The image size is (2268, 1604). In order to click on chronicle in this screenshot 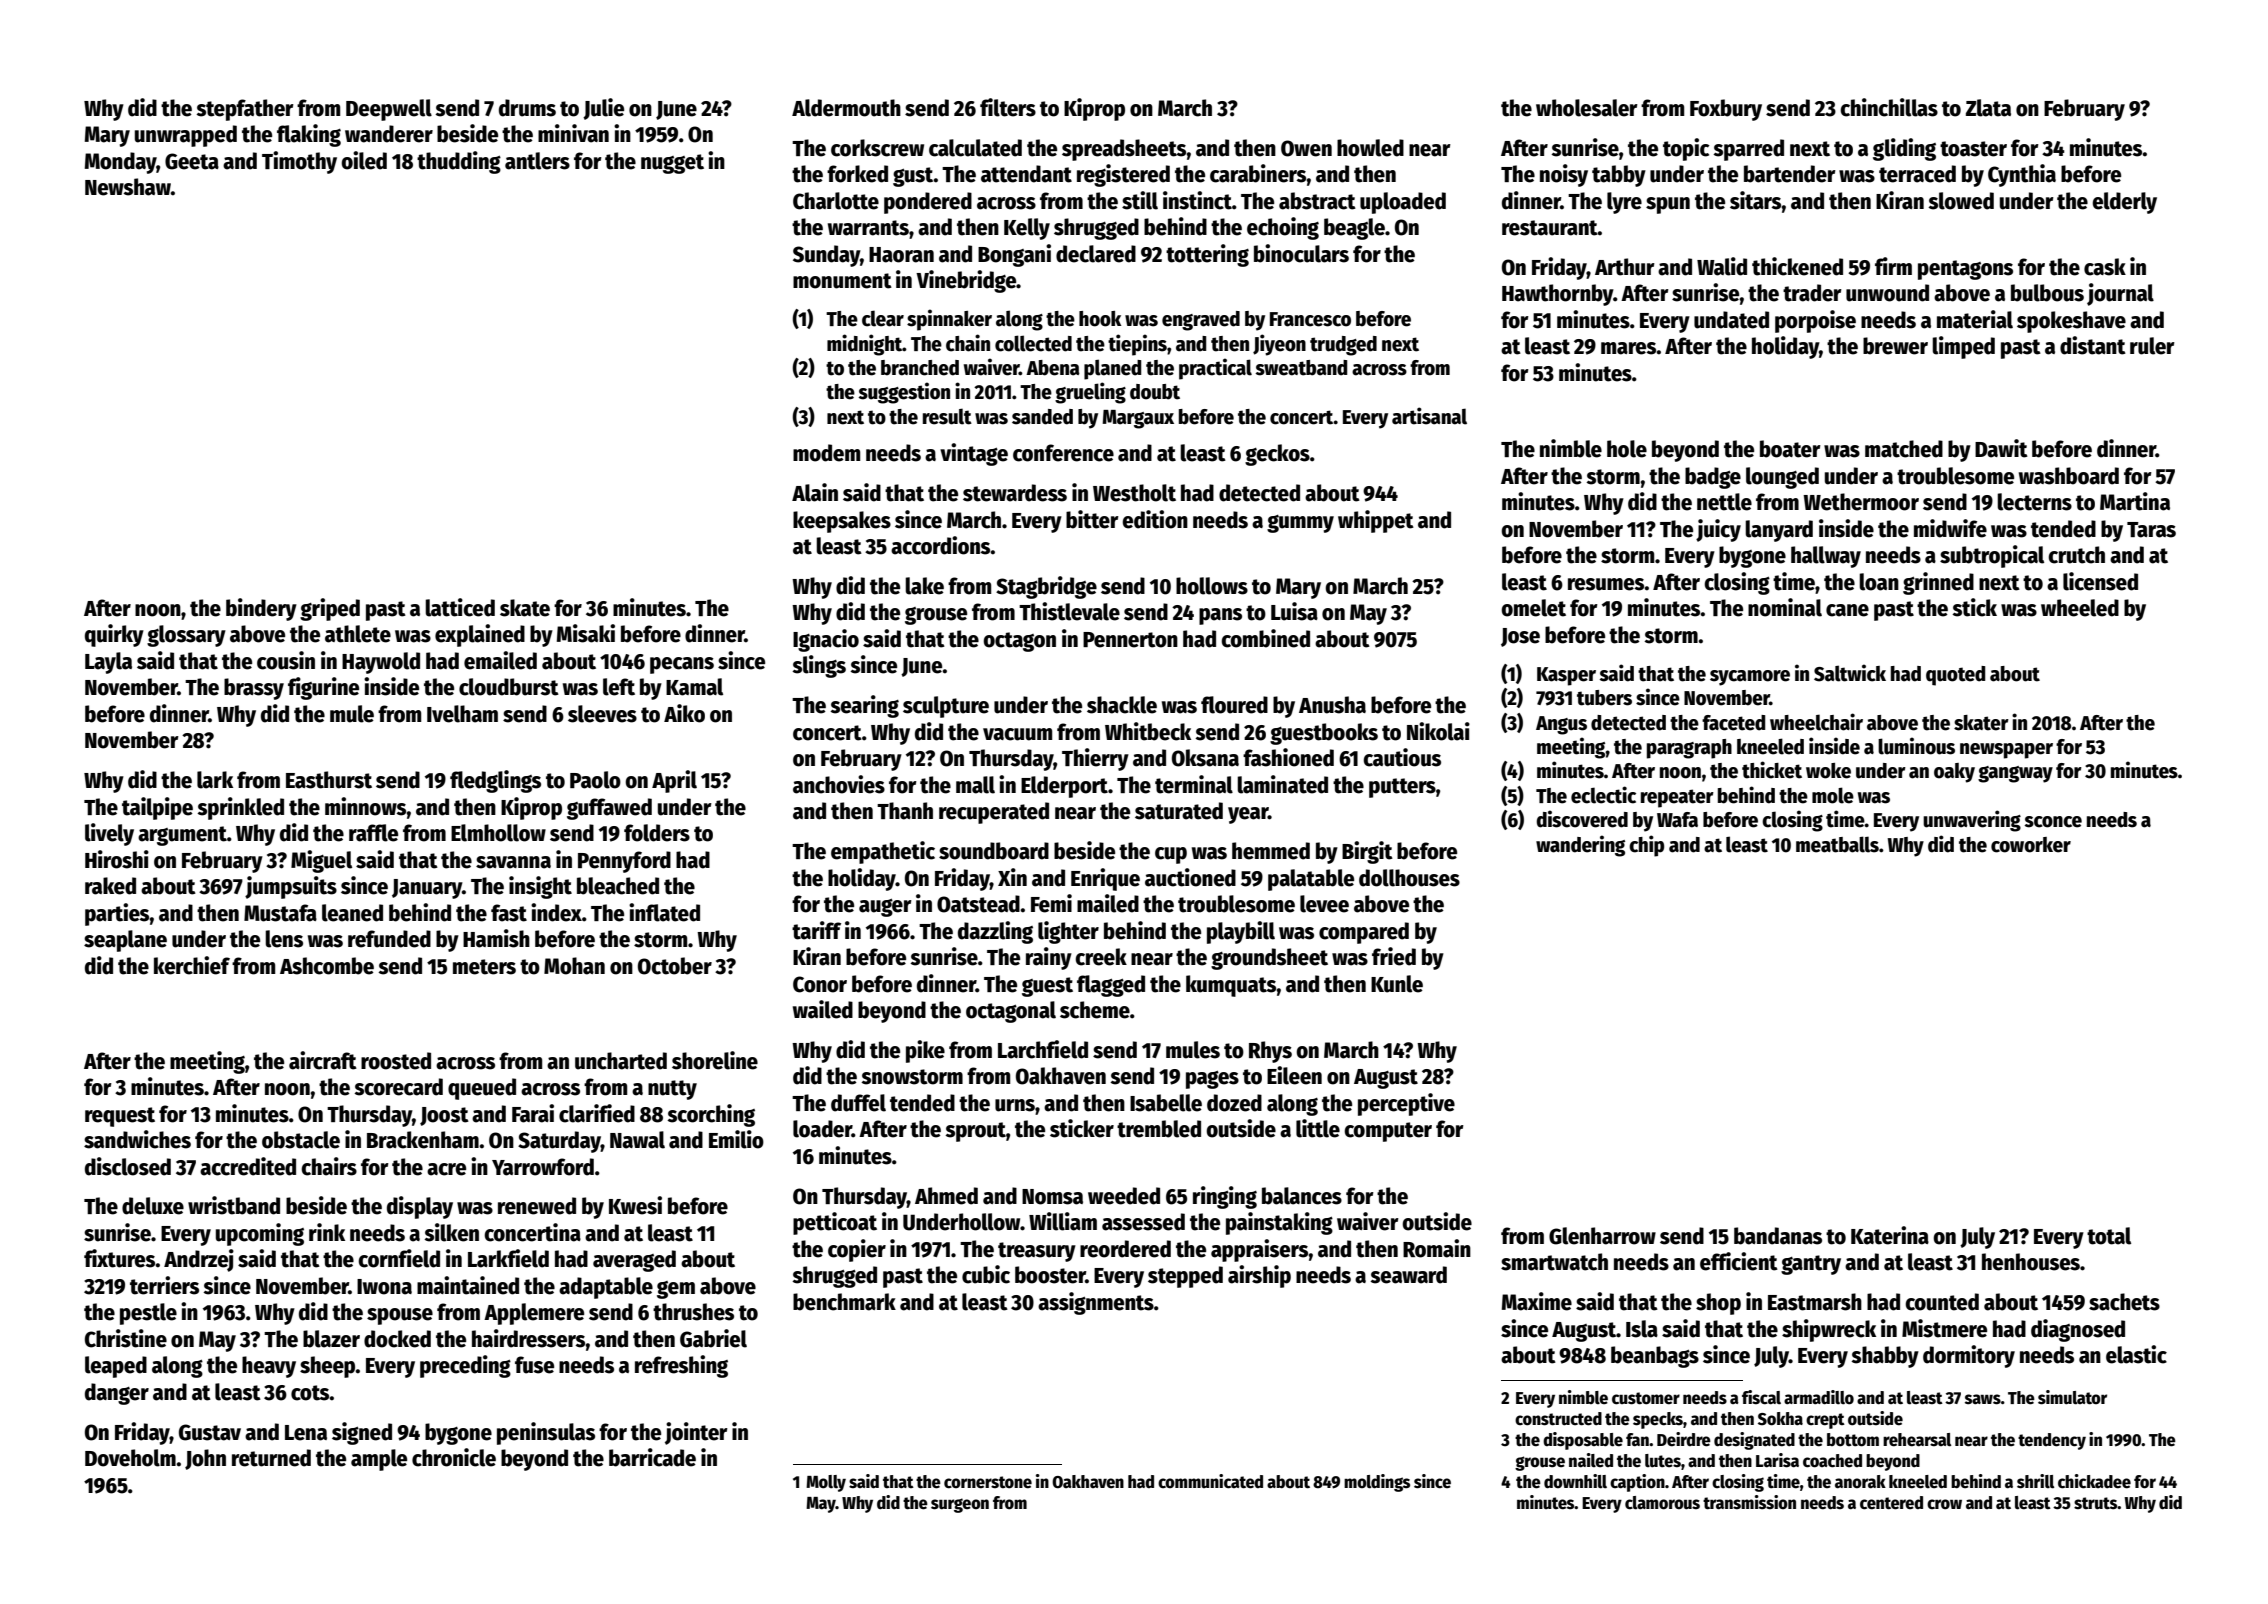, I will do `click(454, 1457)`.
